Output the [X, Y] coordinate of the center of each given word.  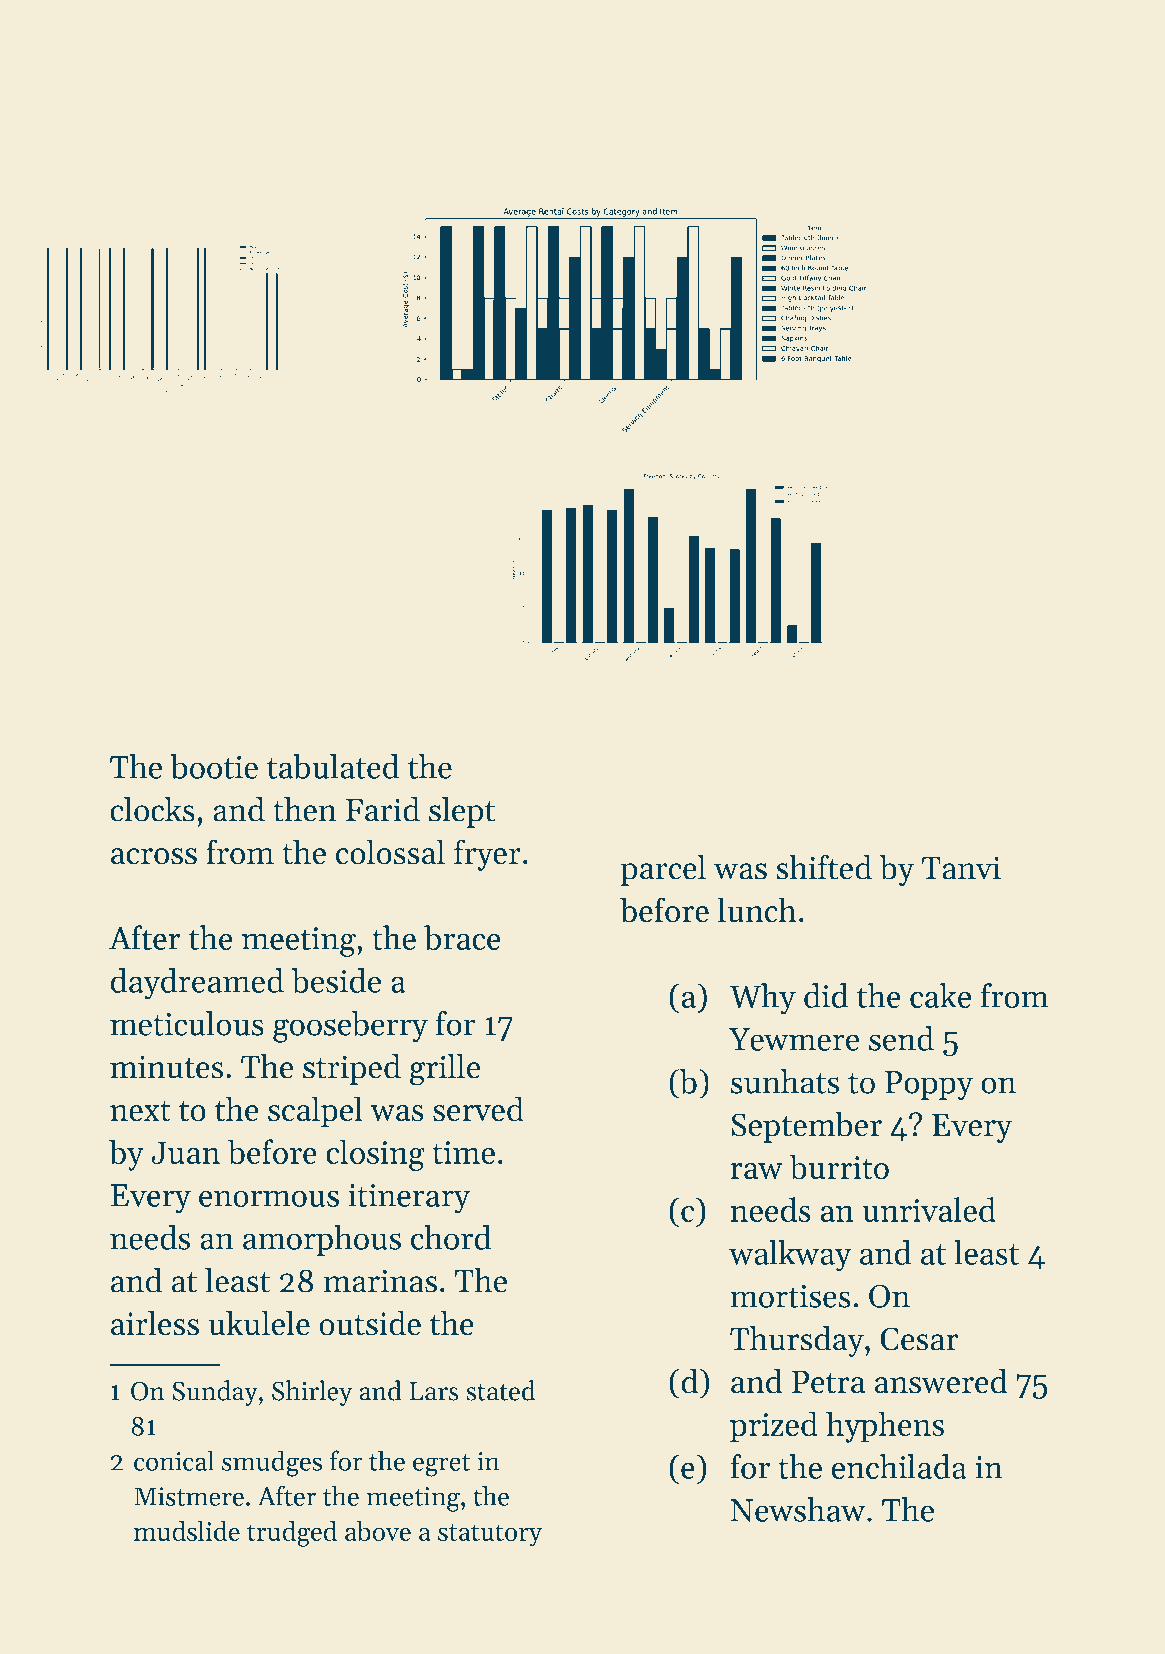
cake [940, 995]
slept [462, 812]
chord [451, 1237]
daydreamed [197, 984]
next [140, 1111]
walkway [790, 1256]
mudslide [187, 1531]
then [305, 809]
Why [763, 999]
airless [155, 1323]
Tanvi [961, 868]
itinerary [409, 1199]
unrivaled [929, 1209]
